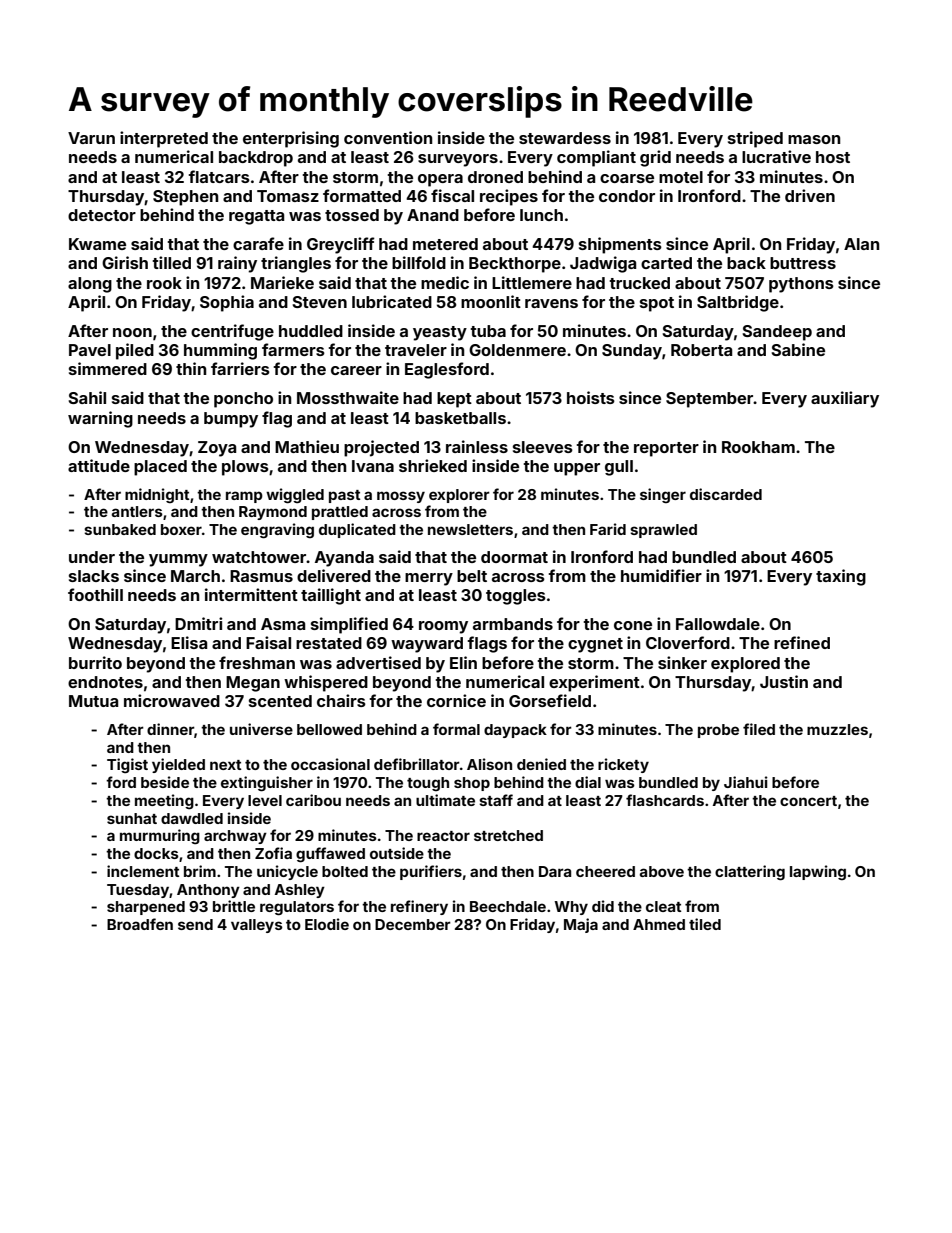 Image resolution: width=952 pixels, height=1233 pixels. Describe the element at coordinates (456, 729) in the screenshot. I see `formal` at that location.
